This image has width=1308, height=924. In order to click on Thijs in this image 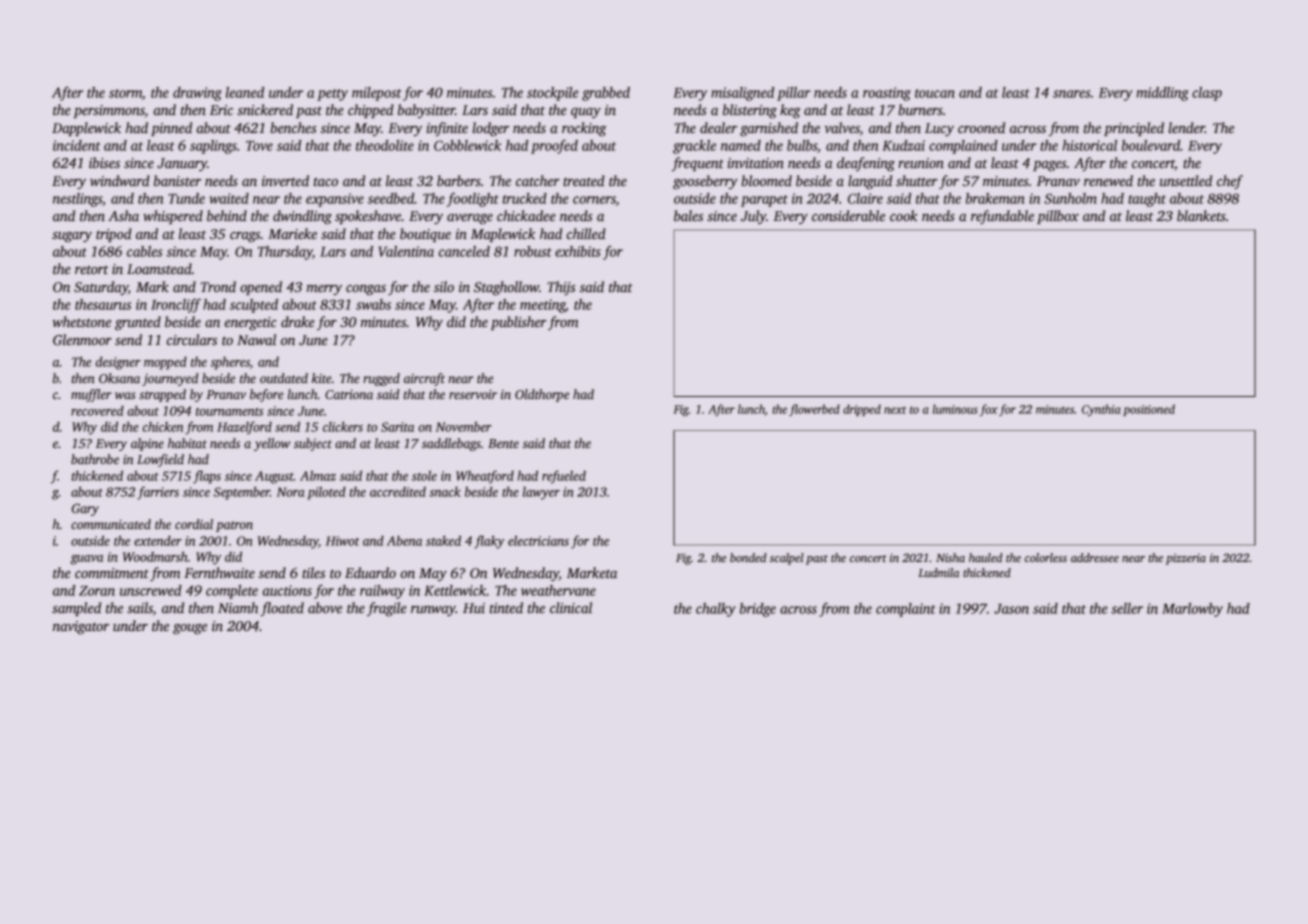, I will do `click(562, 288)`.
